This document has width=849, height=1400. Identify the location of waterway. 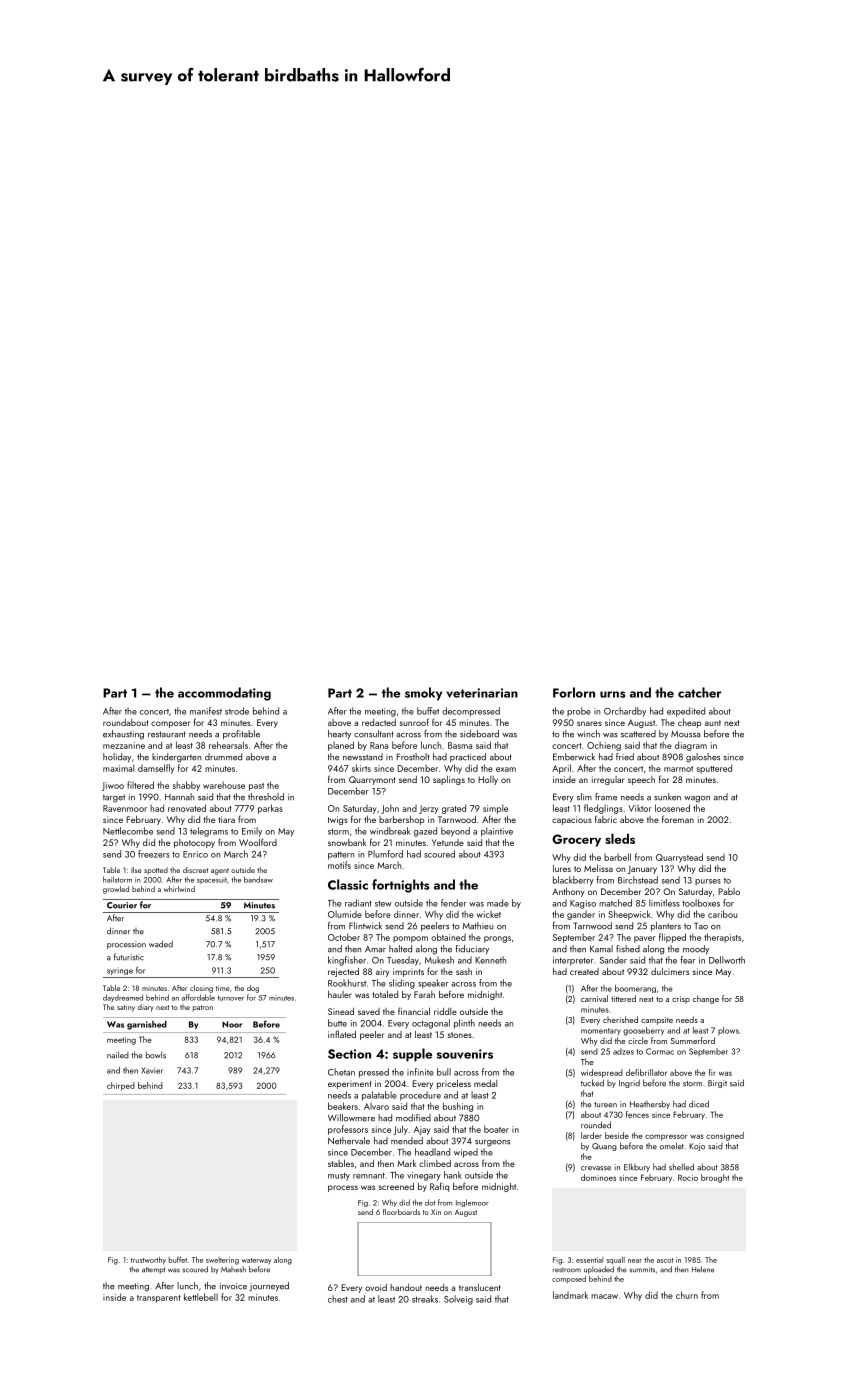
(256, 1261).
